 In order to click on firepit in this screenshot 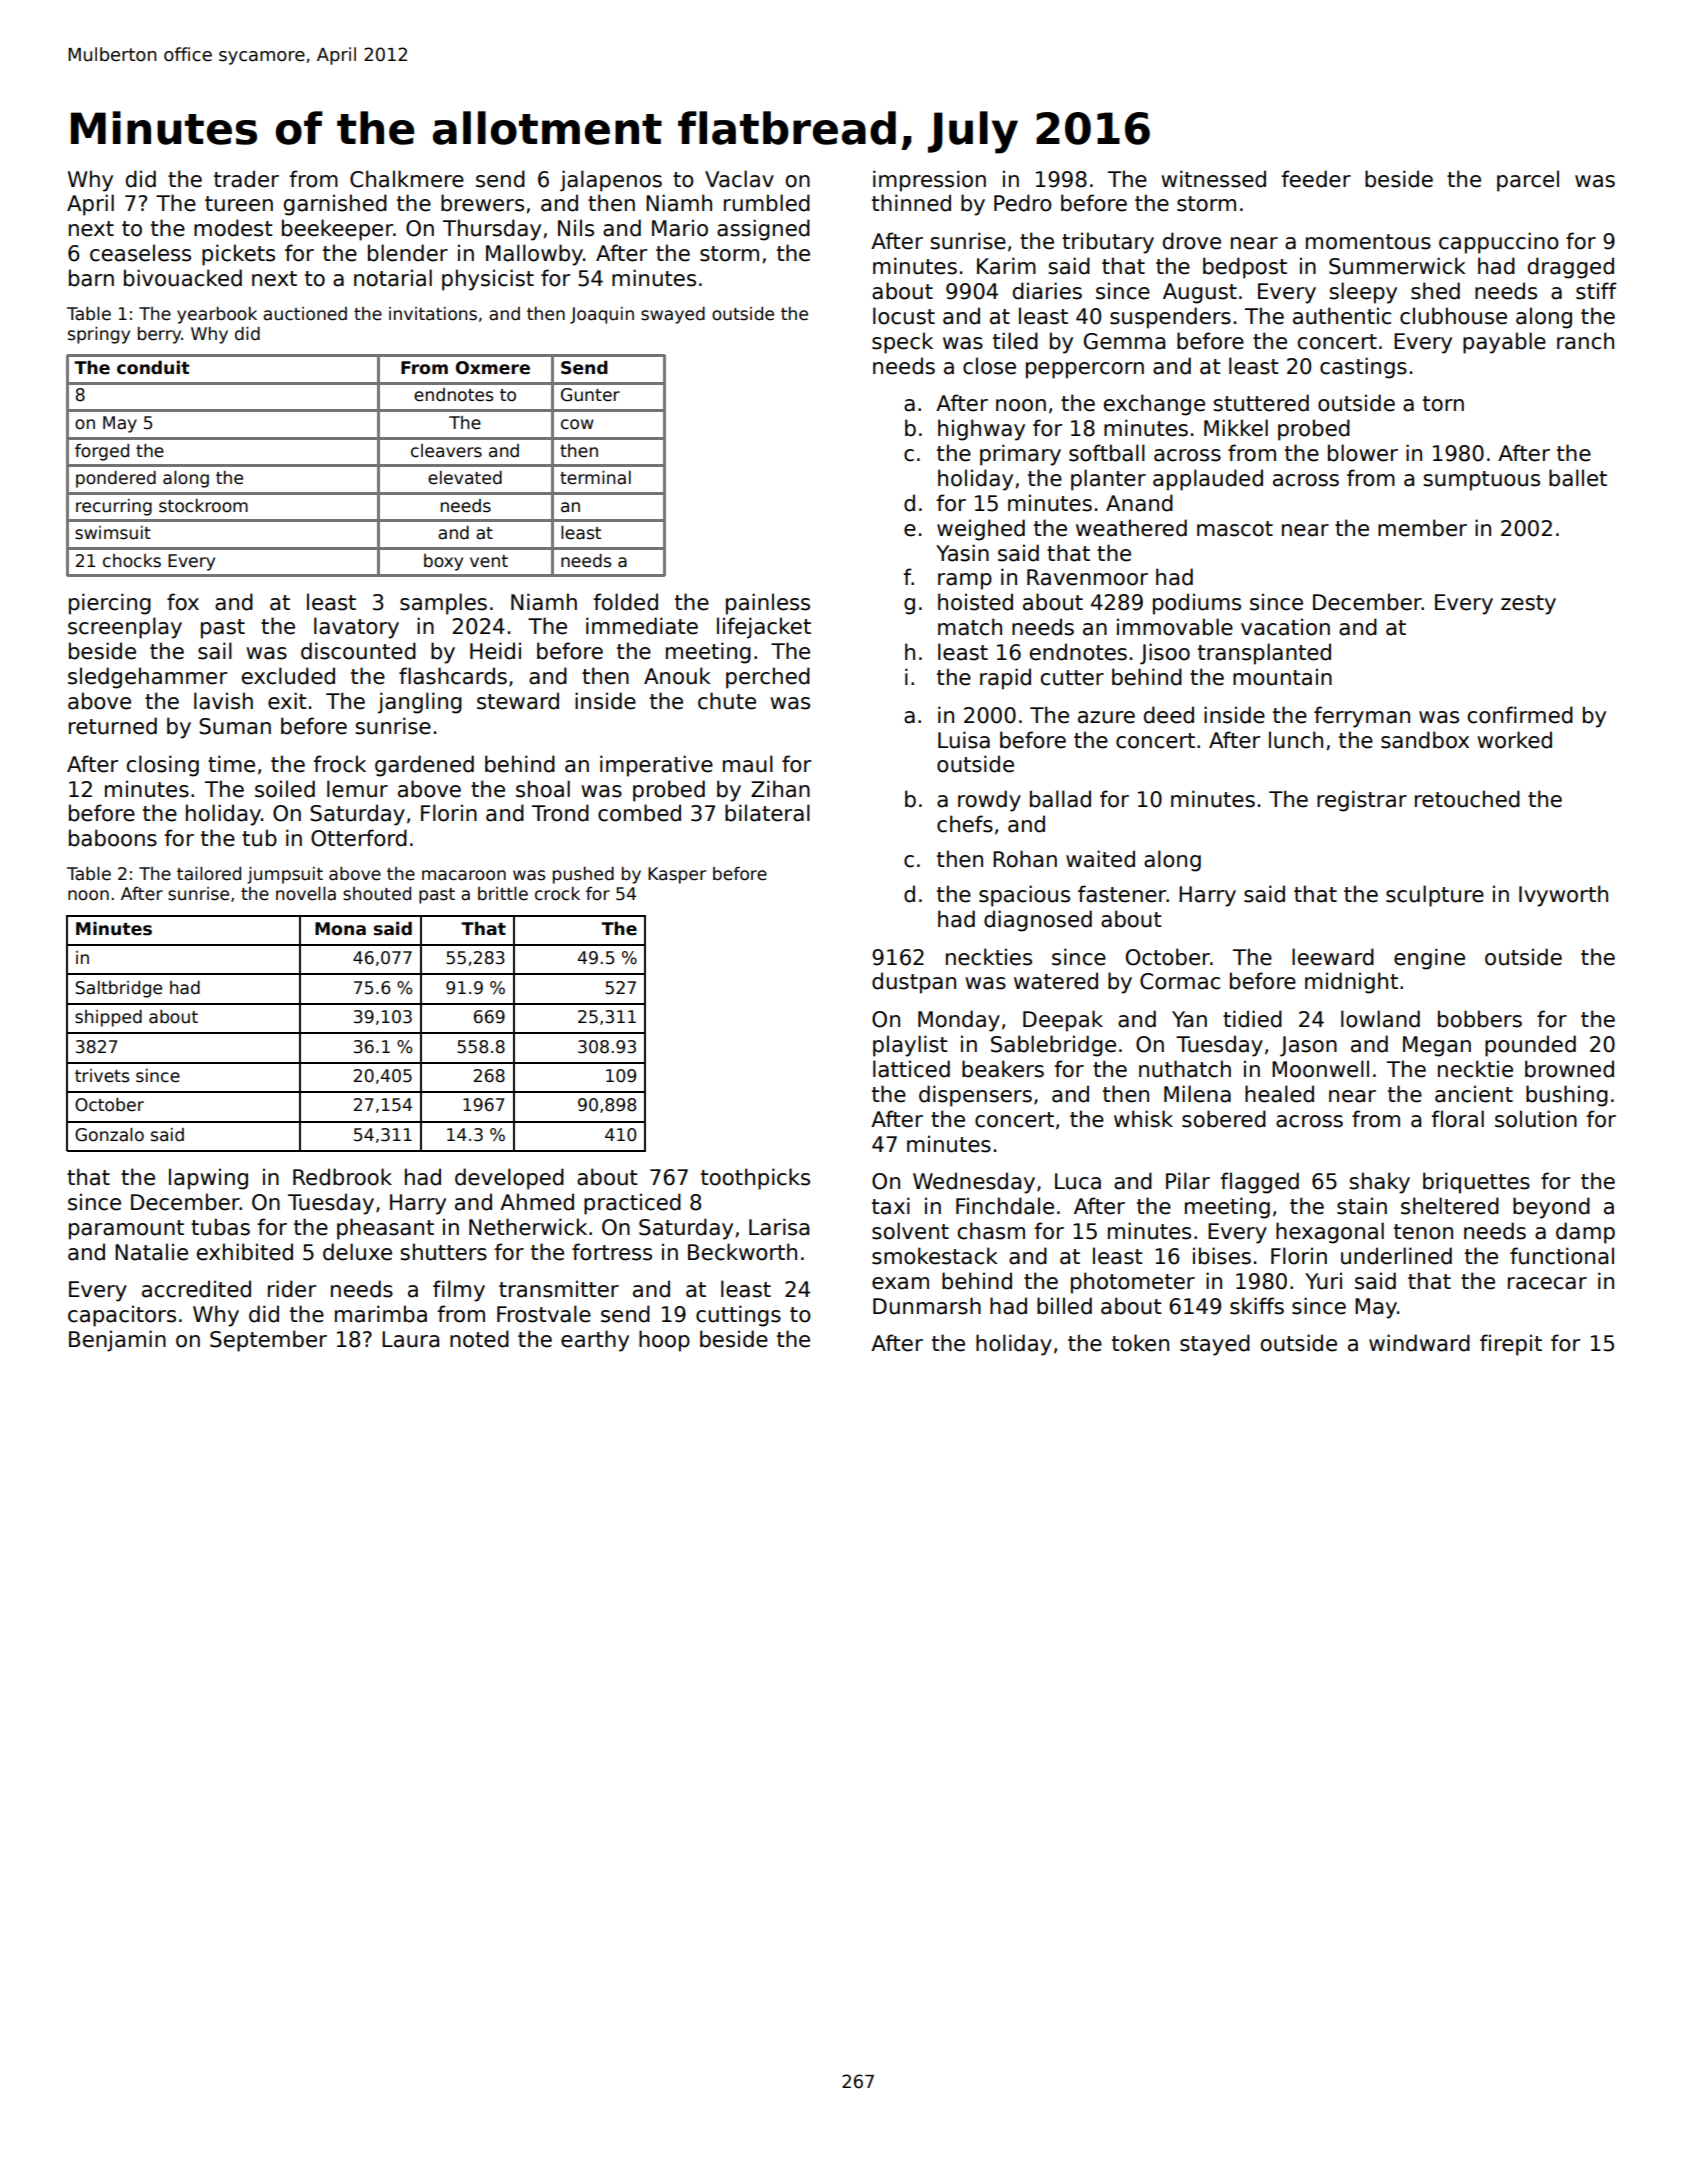, I will do `click(1511, 1345)`.
